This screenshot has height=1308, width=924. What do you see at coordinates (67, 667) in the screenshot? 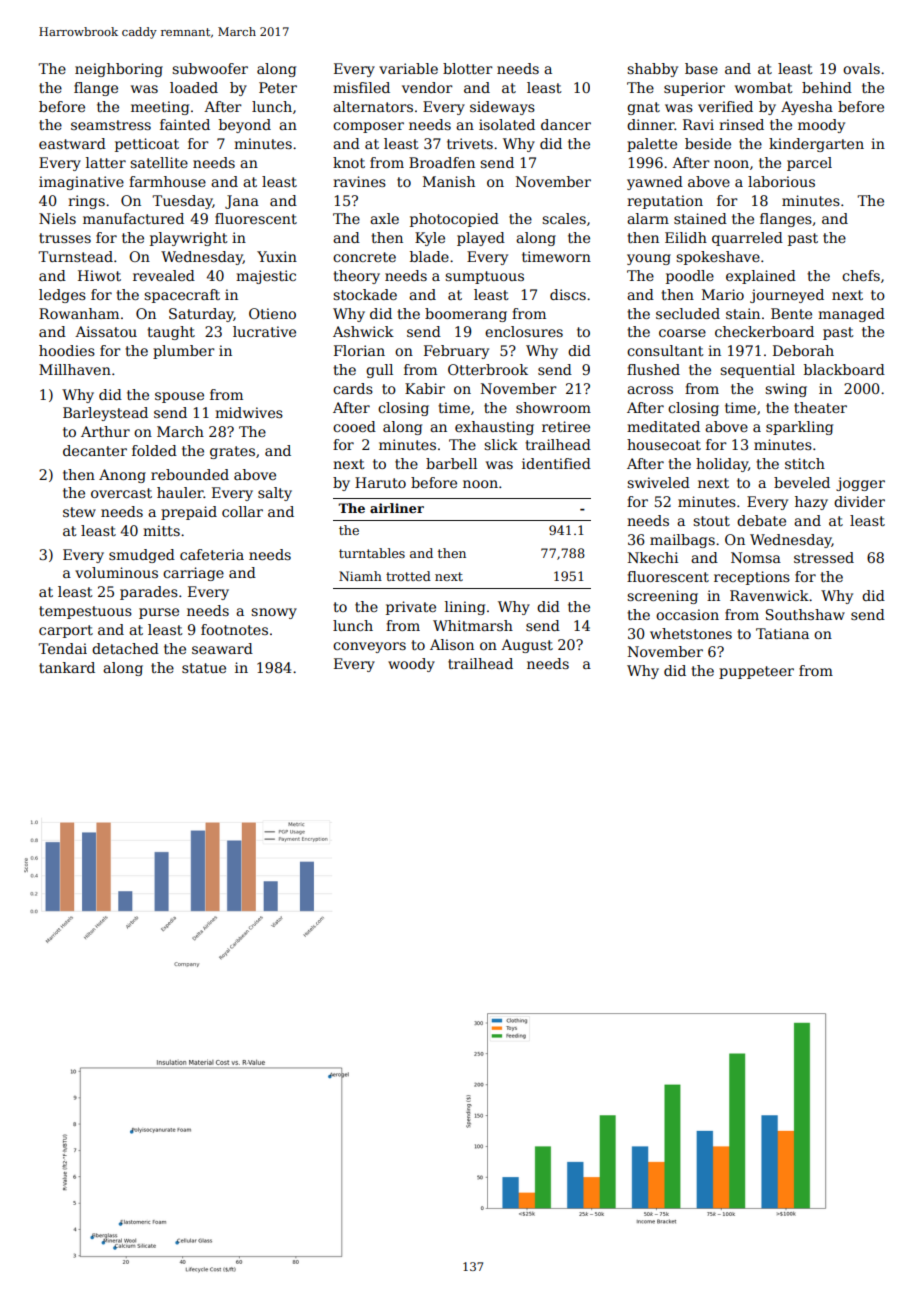
I see `tankard` at bounding box center [67, 667].
